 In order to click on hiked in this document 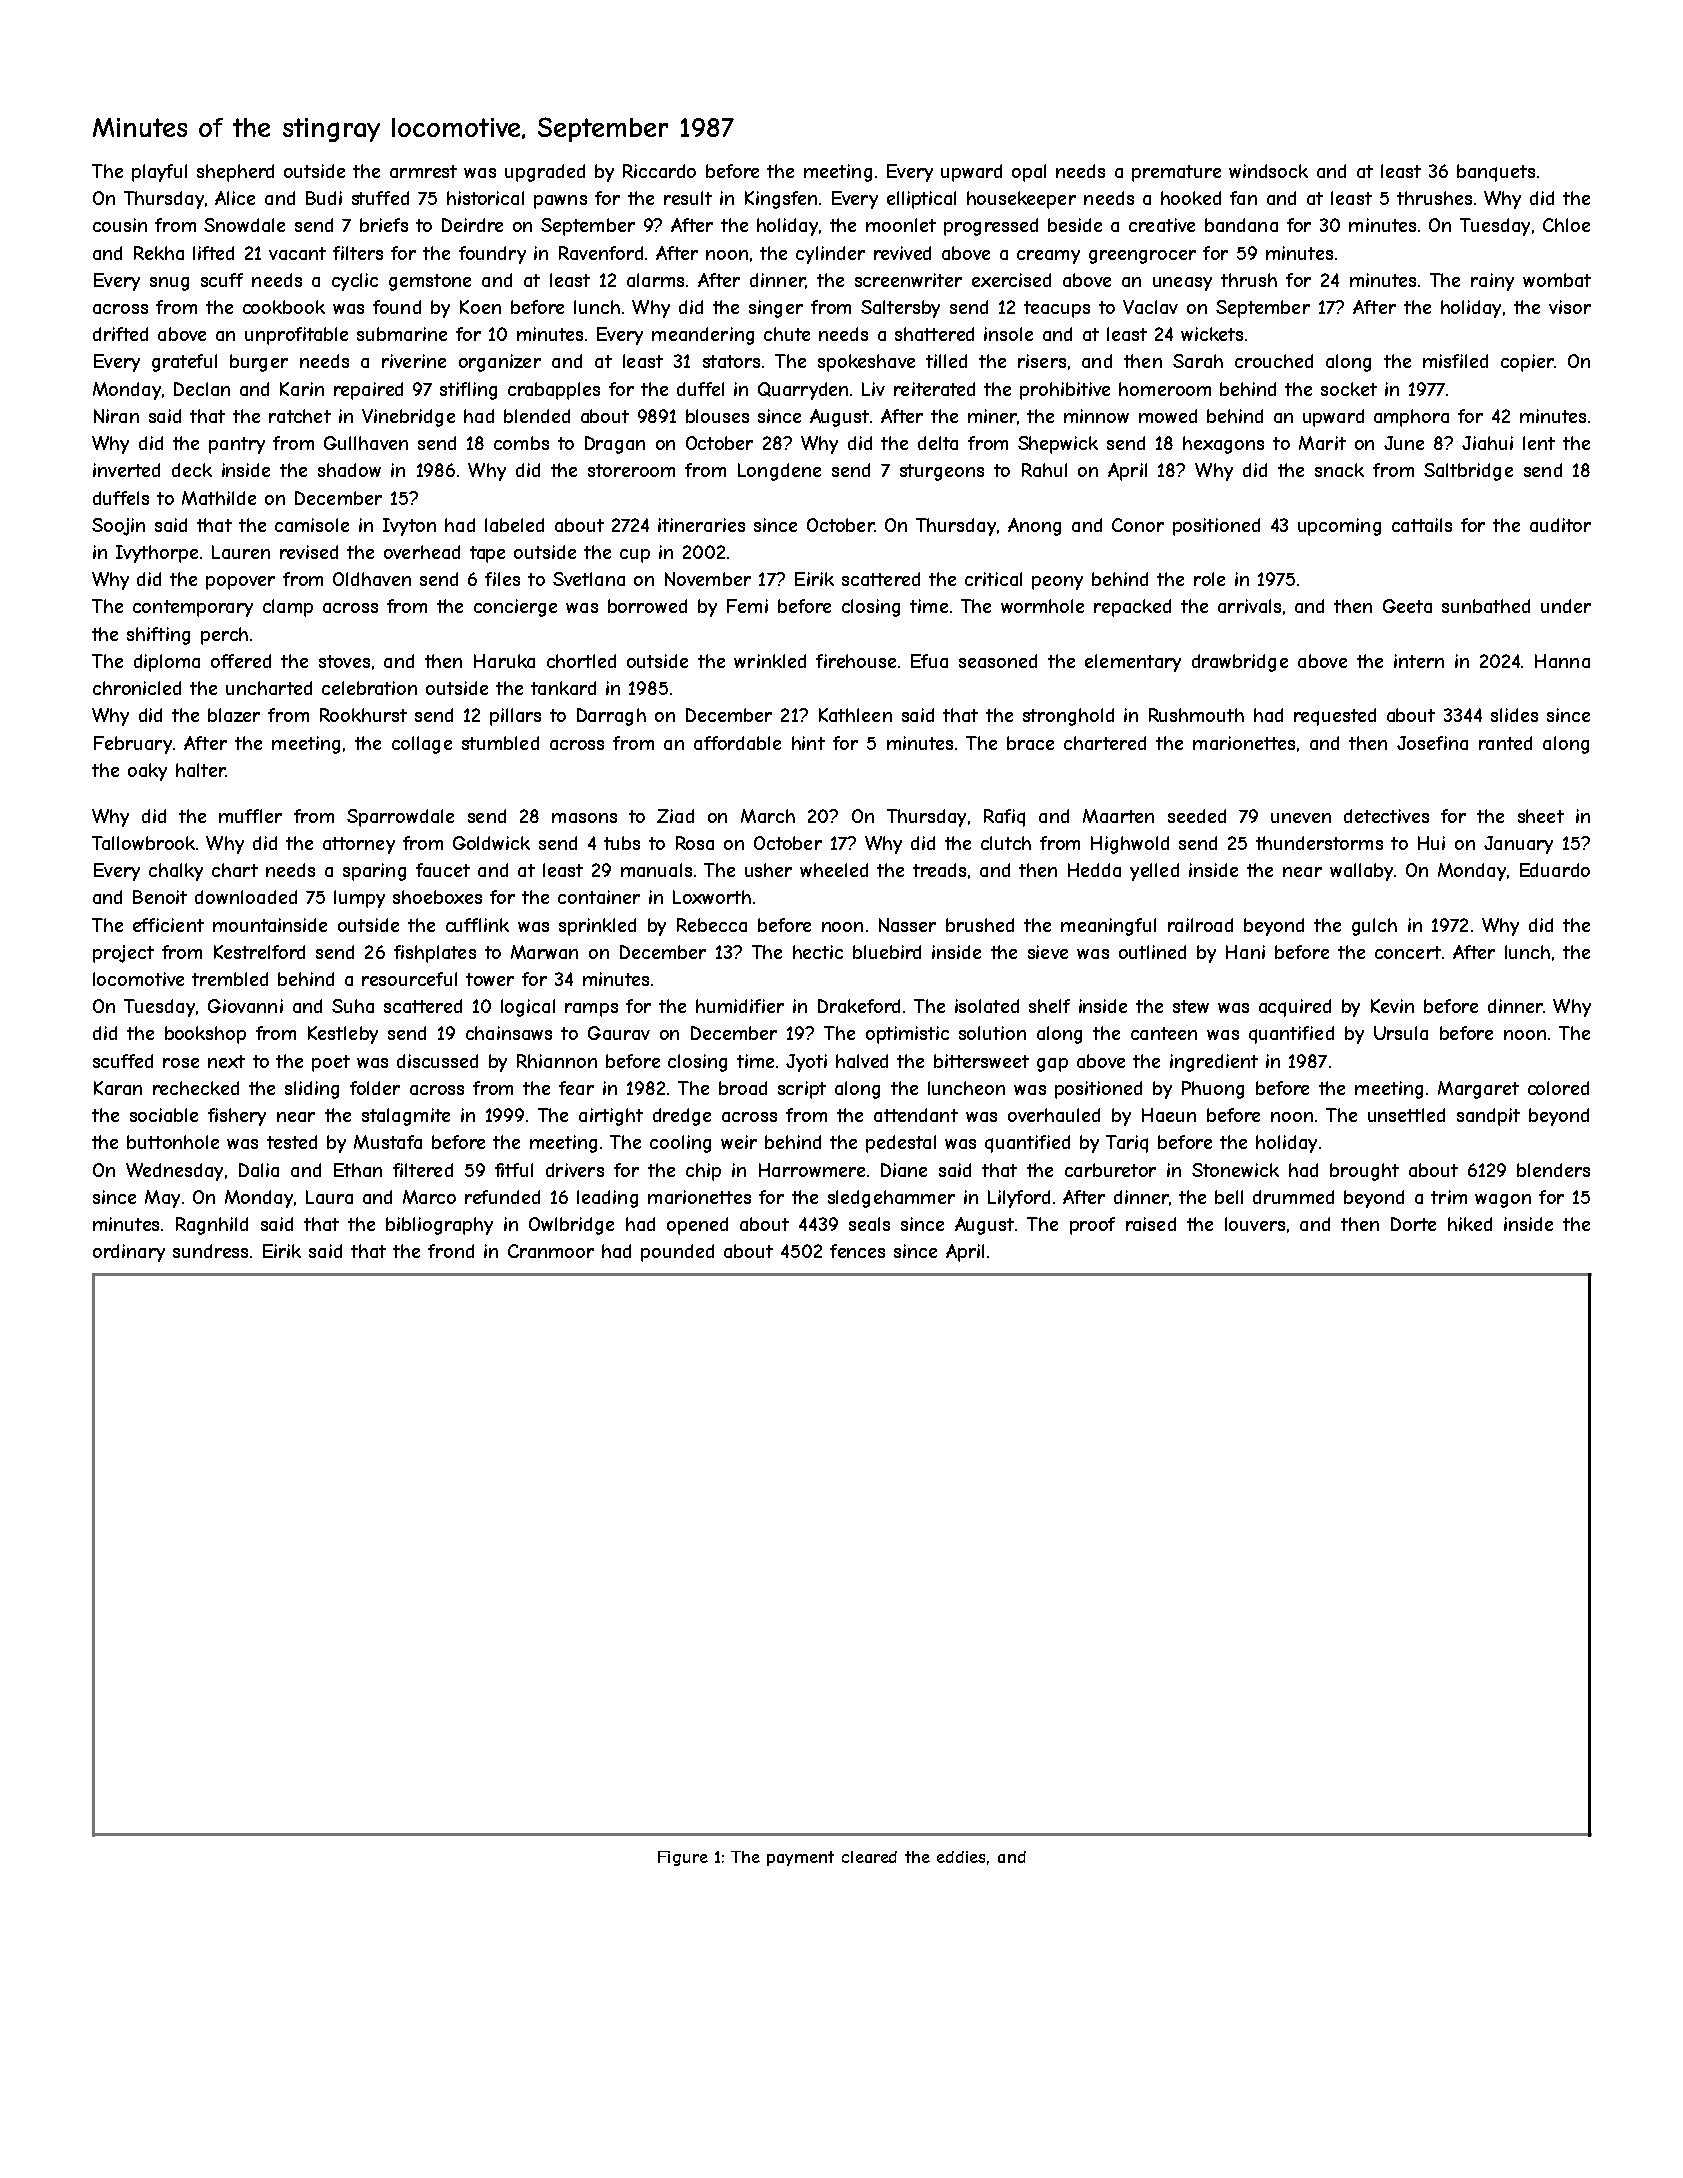, I will do `click(1470, 1224)`.
